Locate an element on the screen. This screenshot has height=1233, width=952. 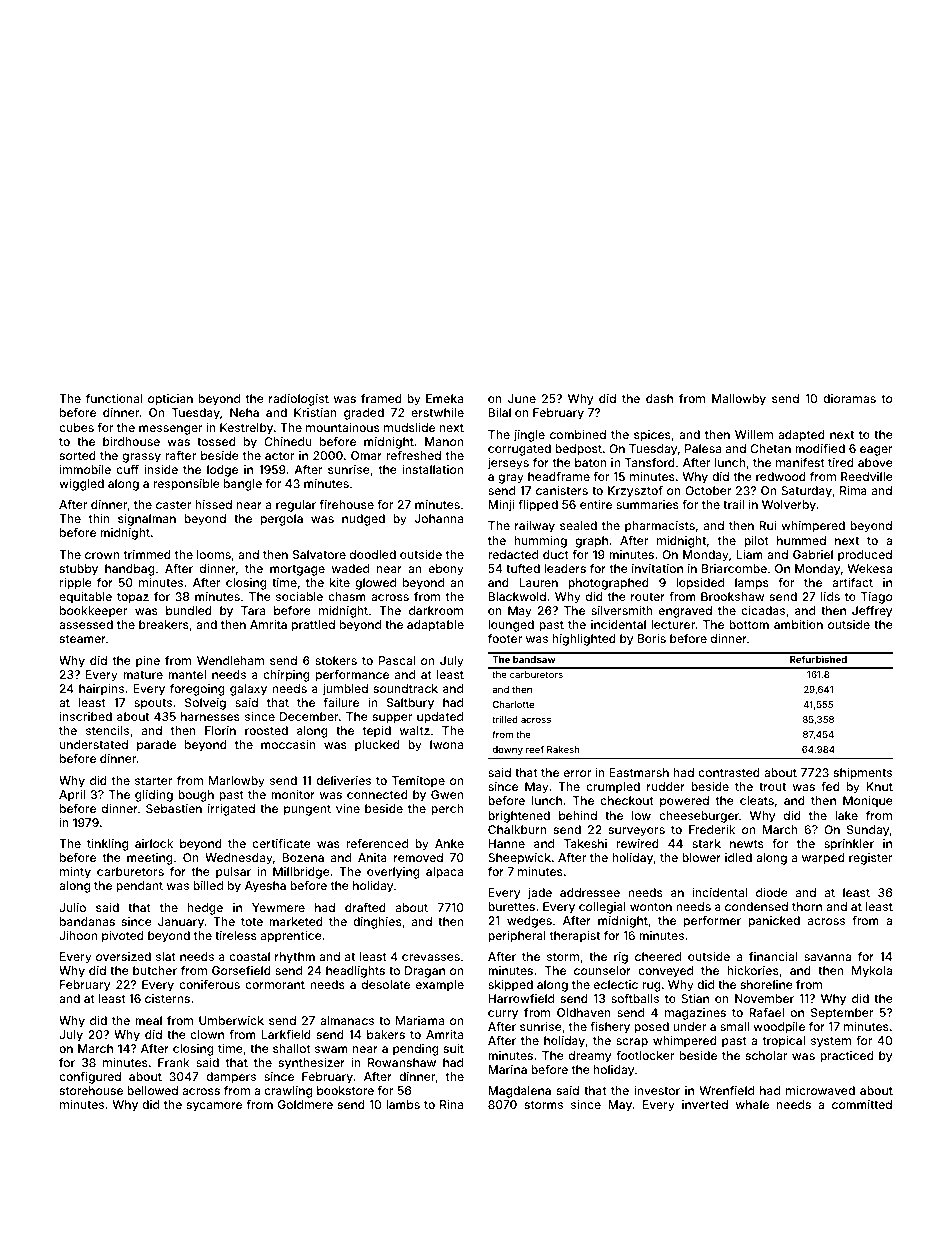
router is located at coordinates (648, 597).
